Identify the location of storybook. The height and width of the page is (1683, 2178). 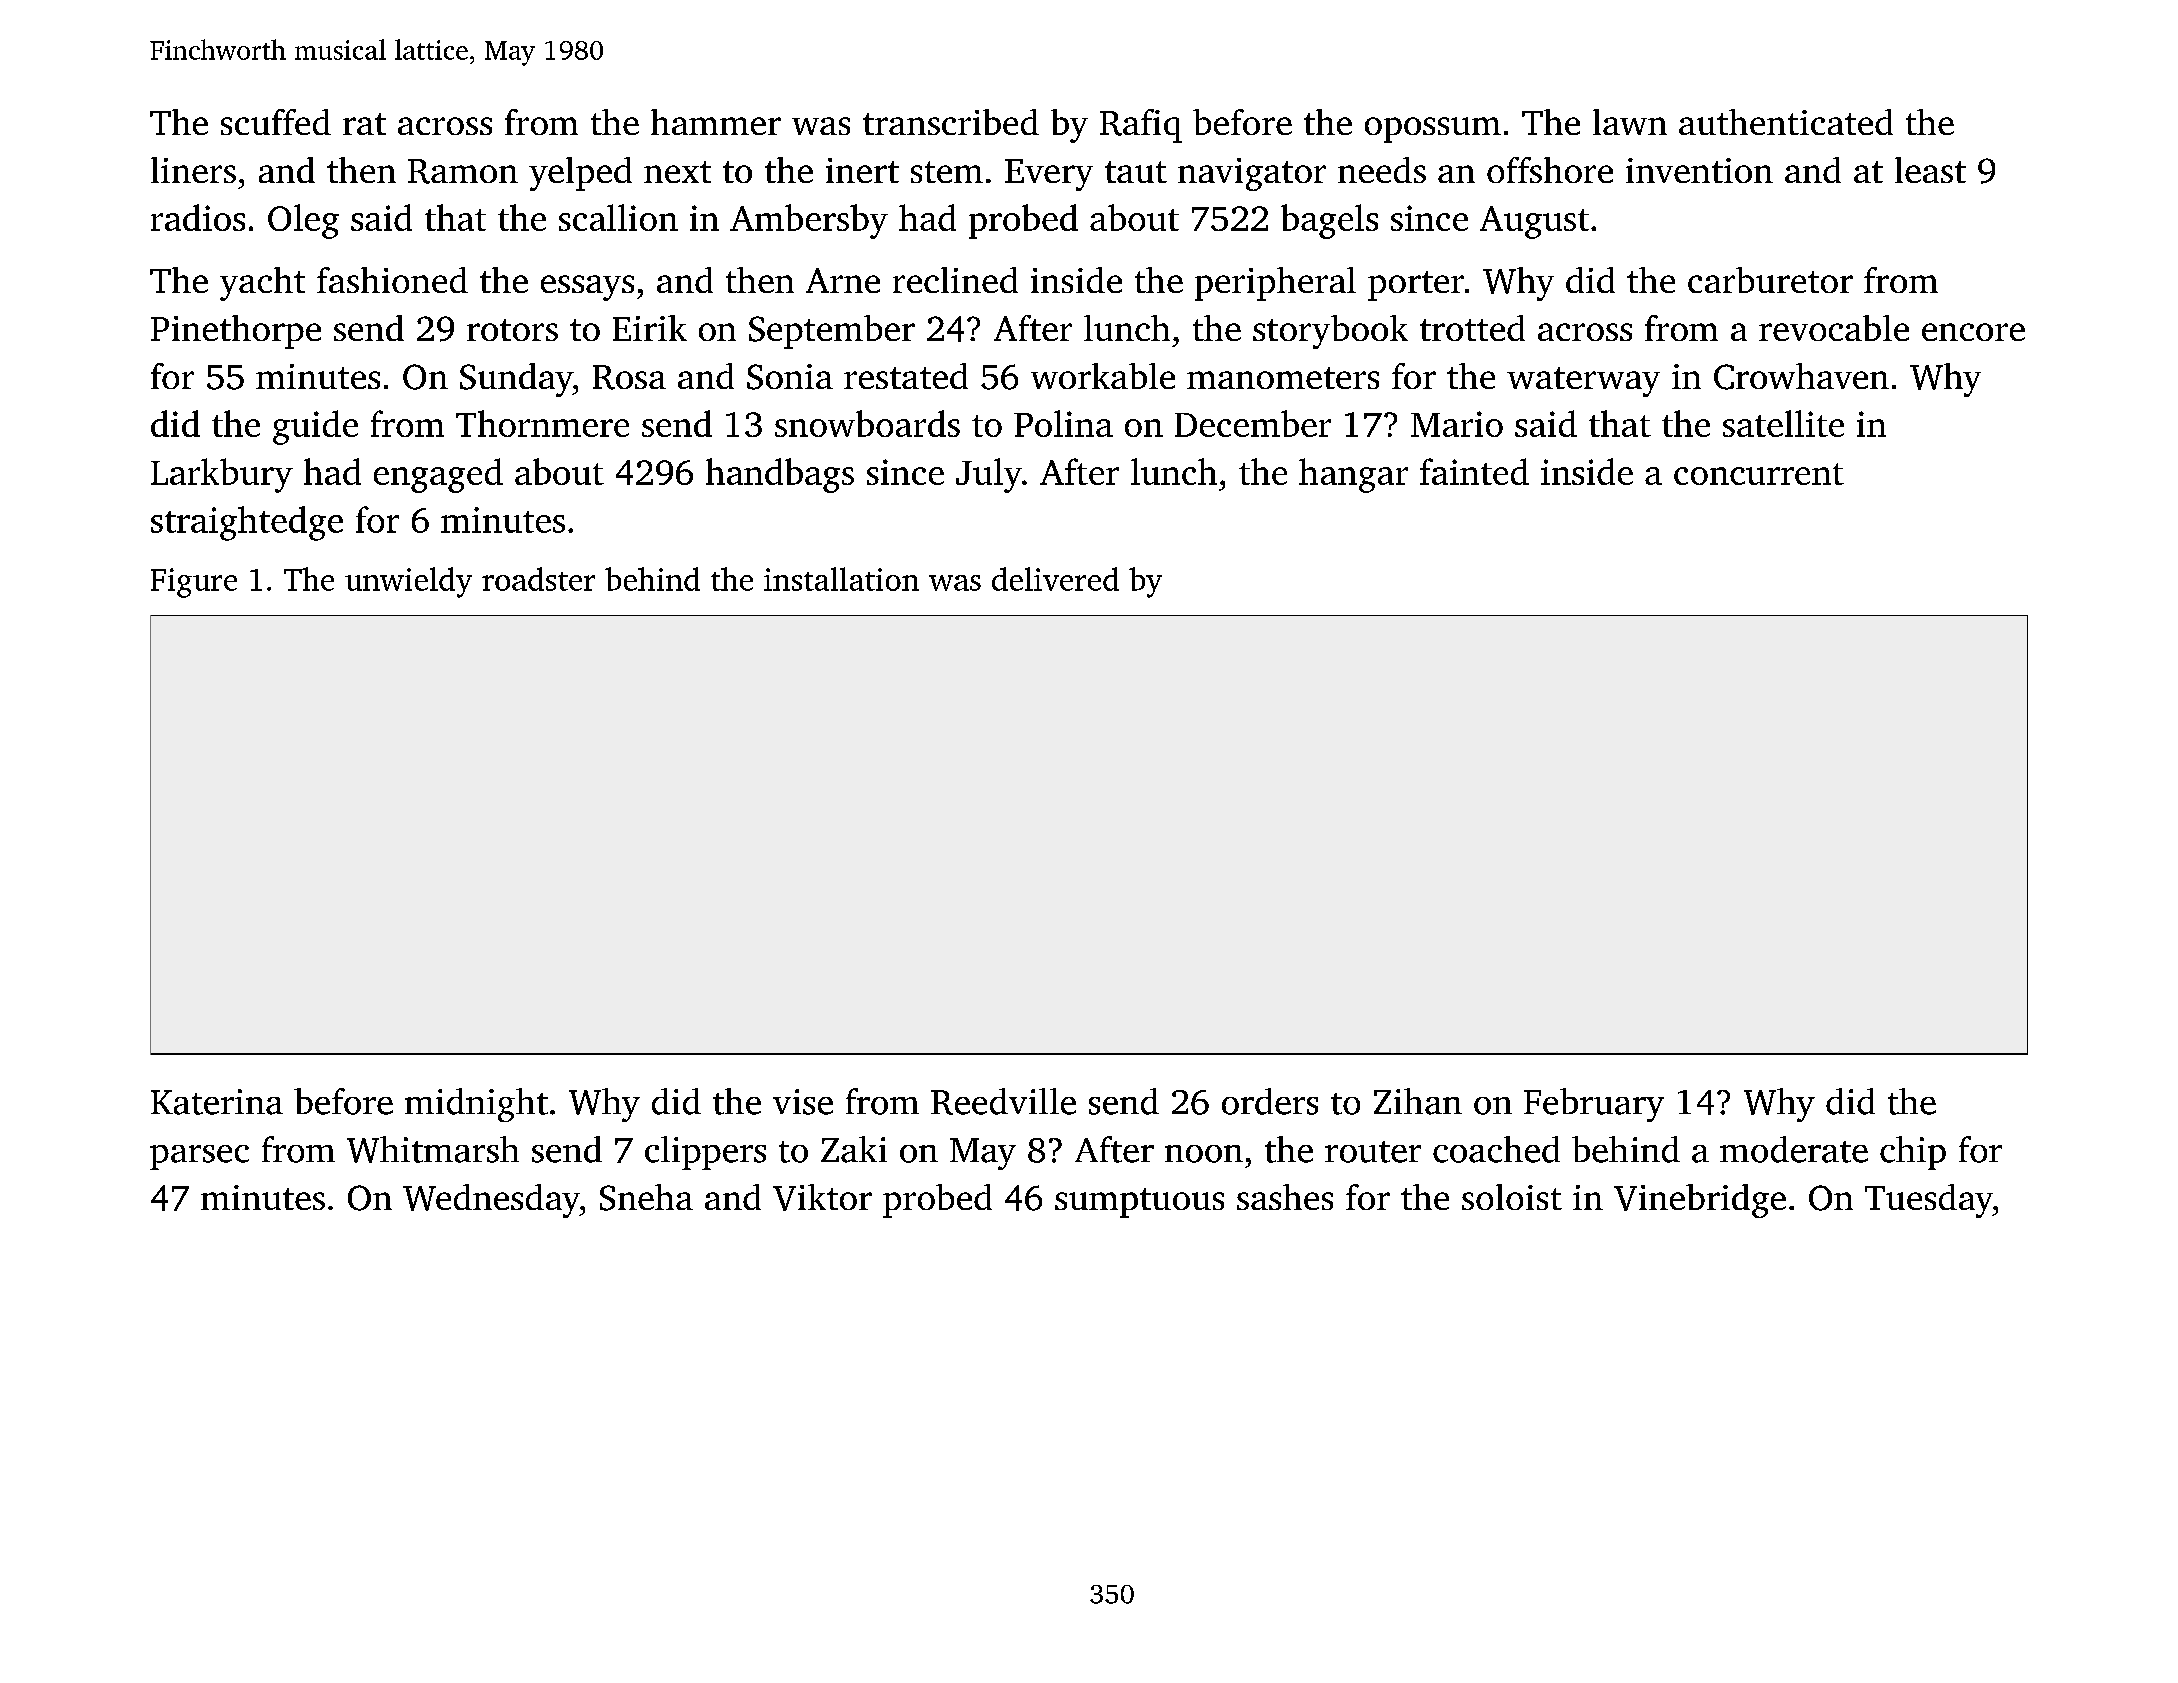
(1330, 332).
